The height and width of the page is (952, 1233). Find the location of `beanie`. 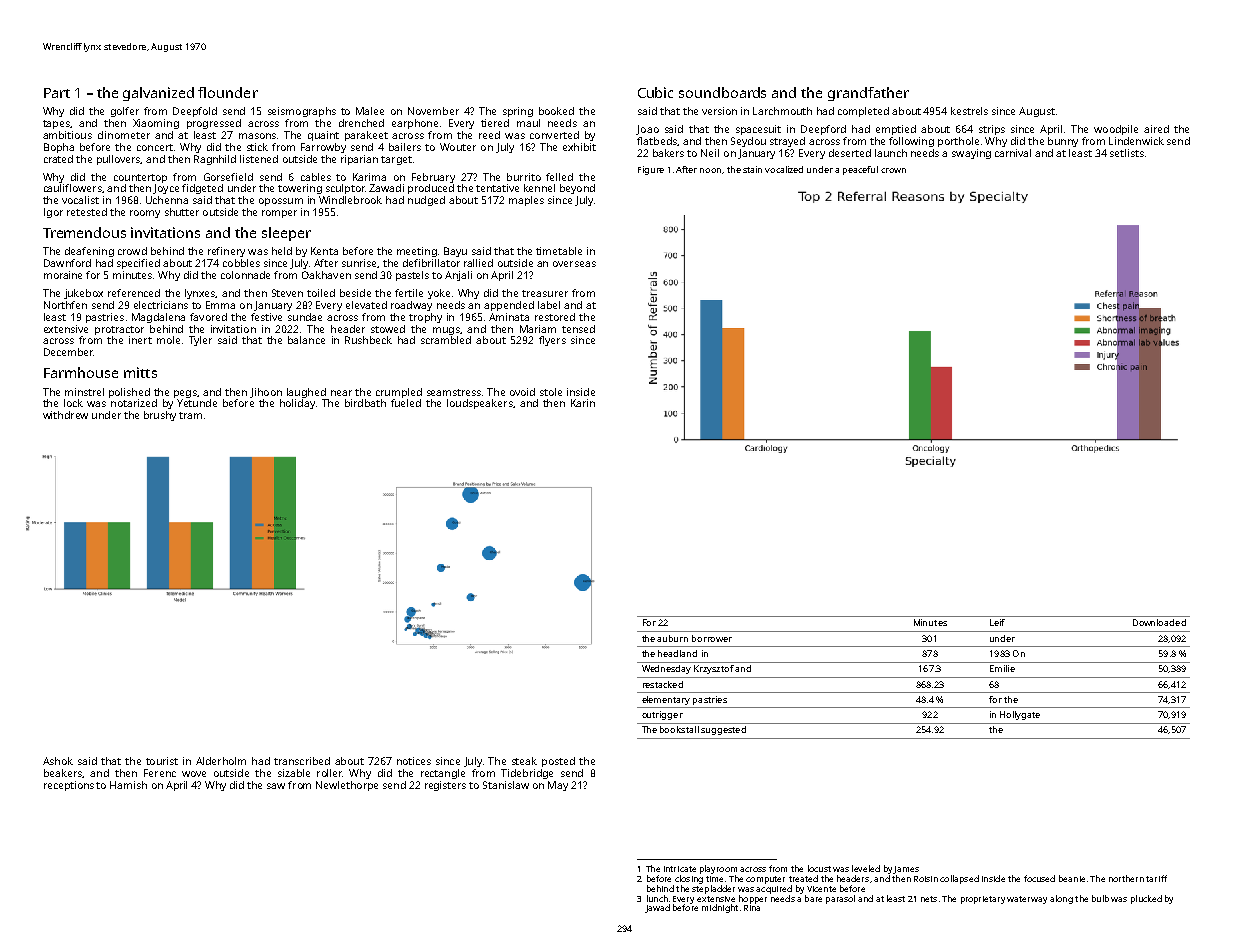

beanie is located at coordinates (1072, 878).
